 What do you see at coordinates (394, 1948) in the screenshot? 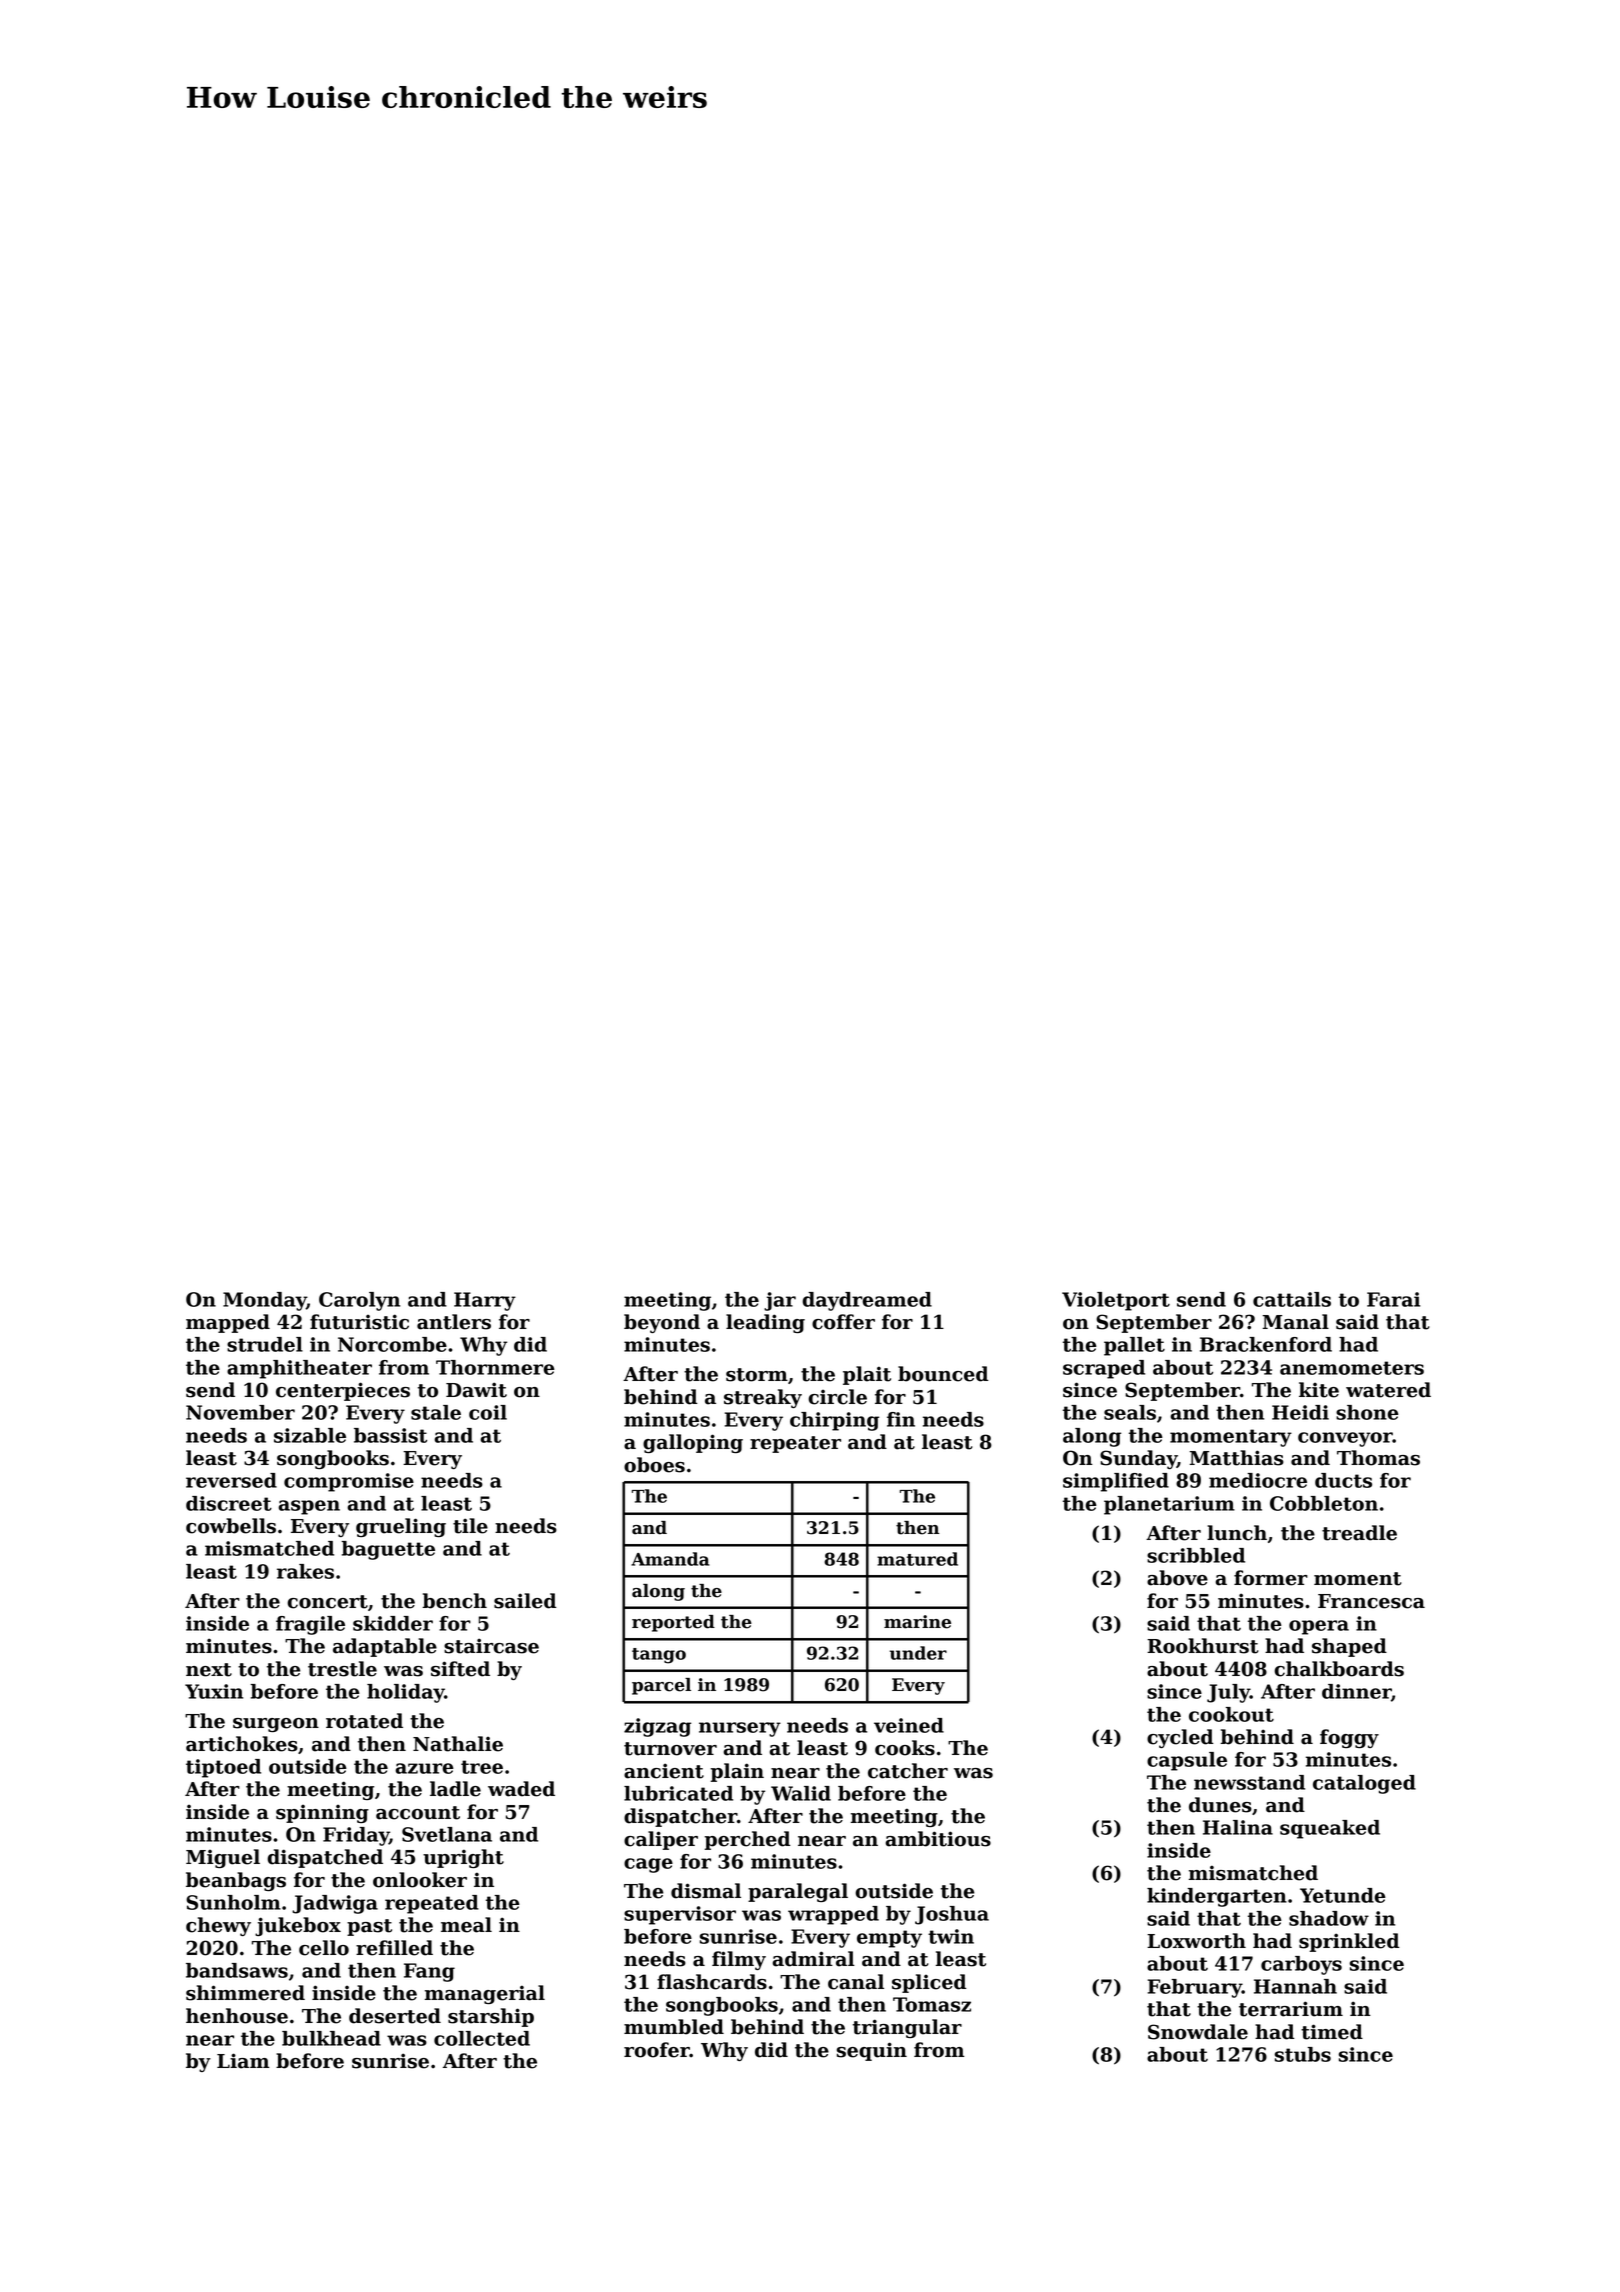
I see `refilled` at bounding box center [394, 1948].
